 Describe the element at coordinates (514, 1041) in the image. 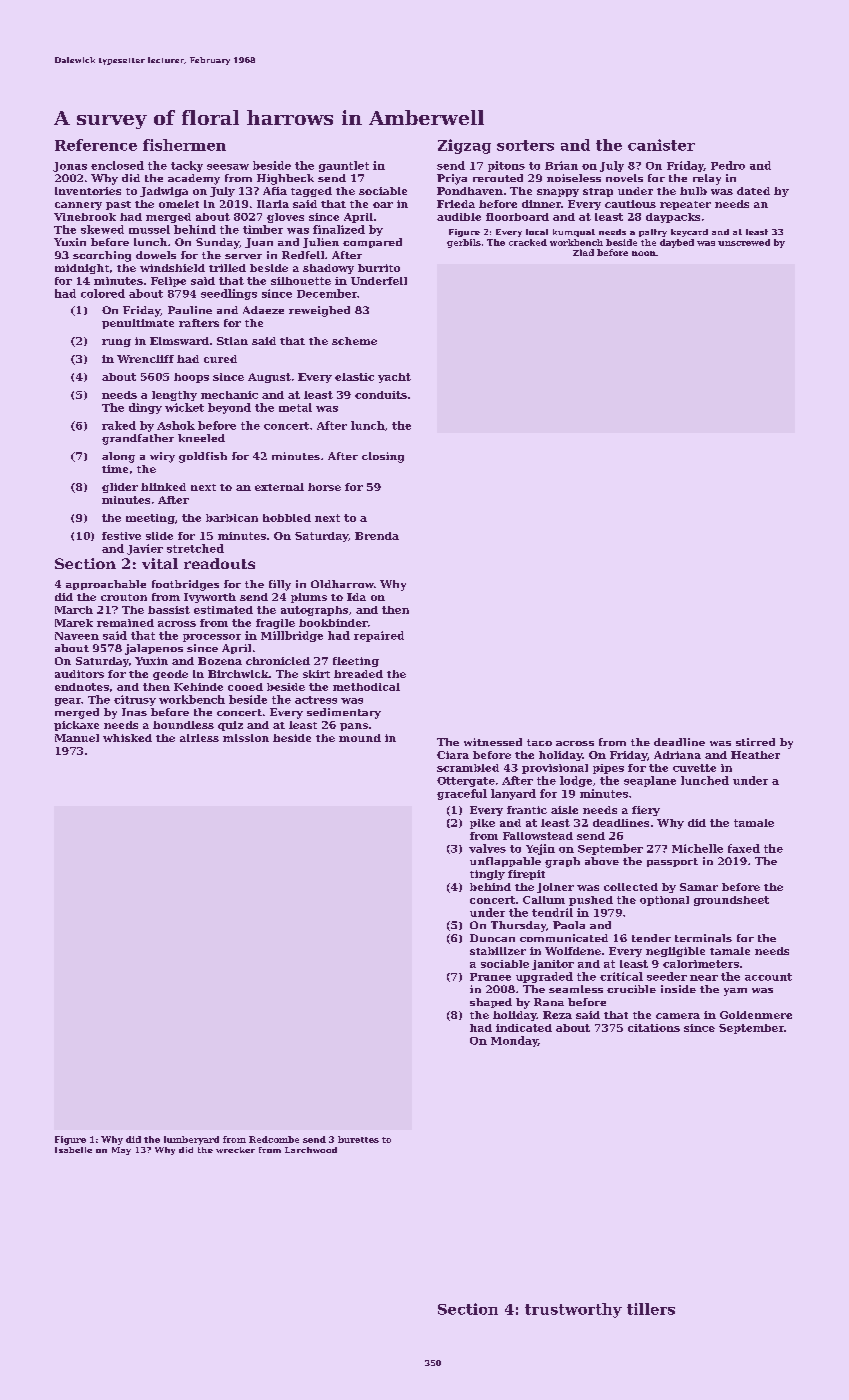

I see `Monday` at that location.
